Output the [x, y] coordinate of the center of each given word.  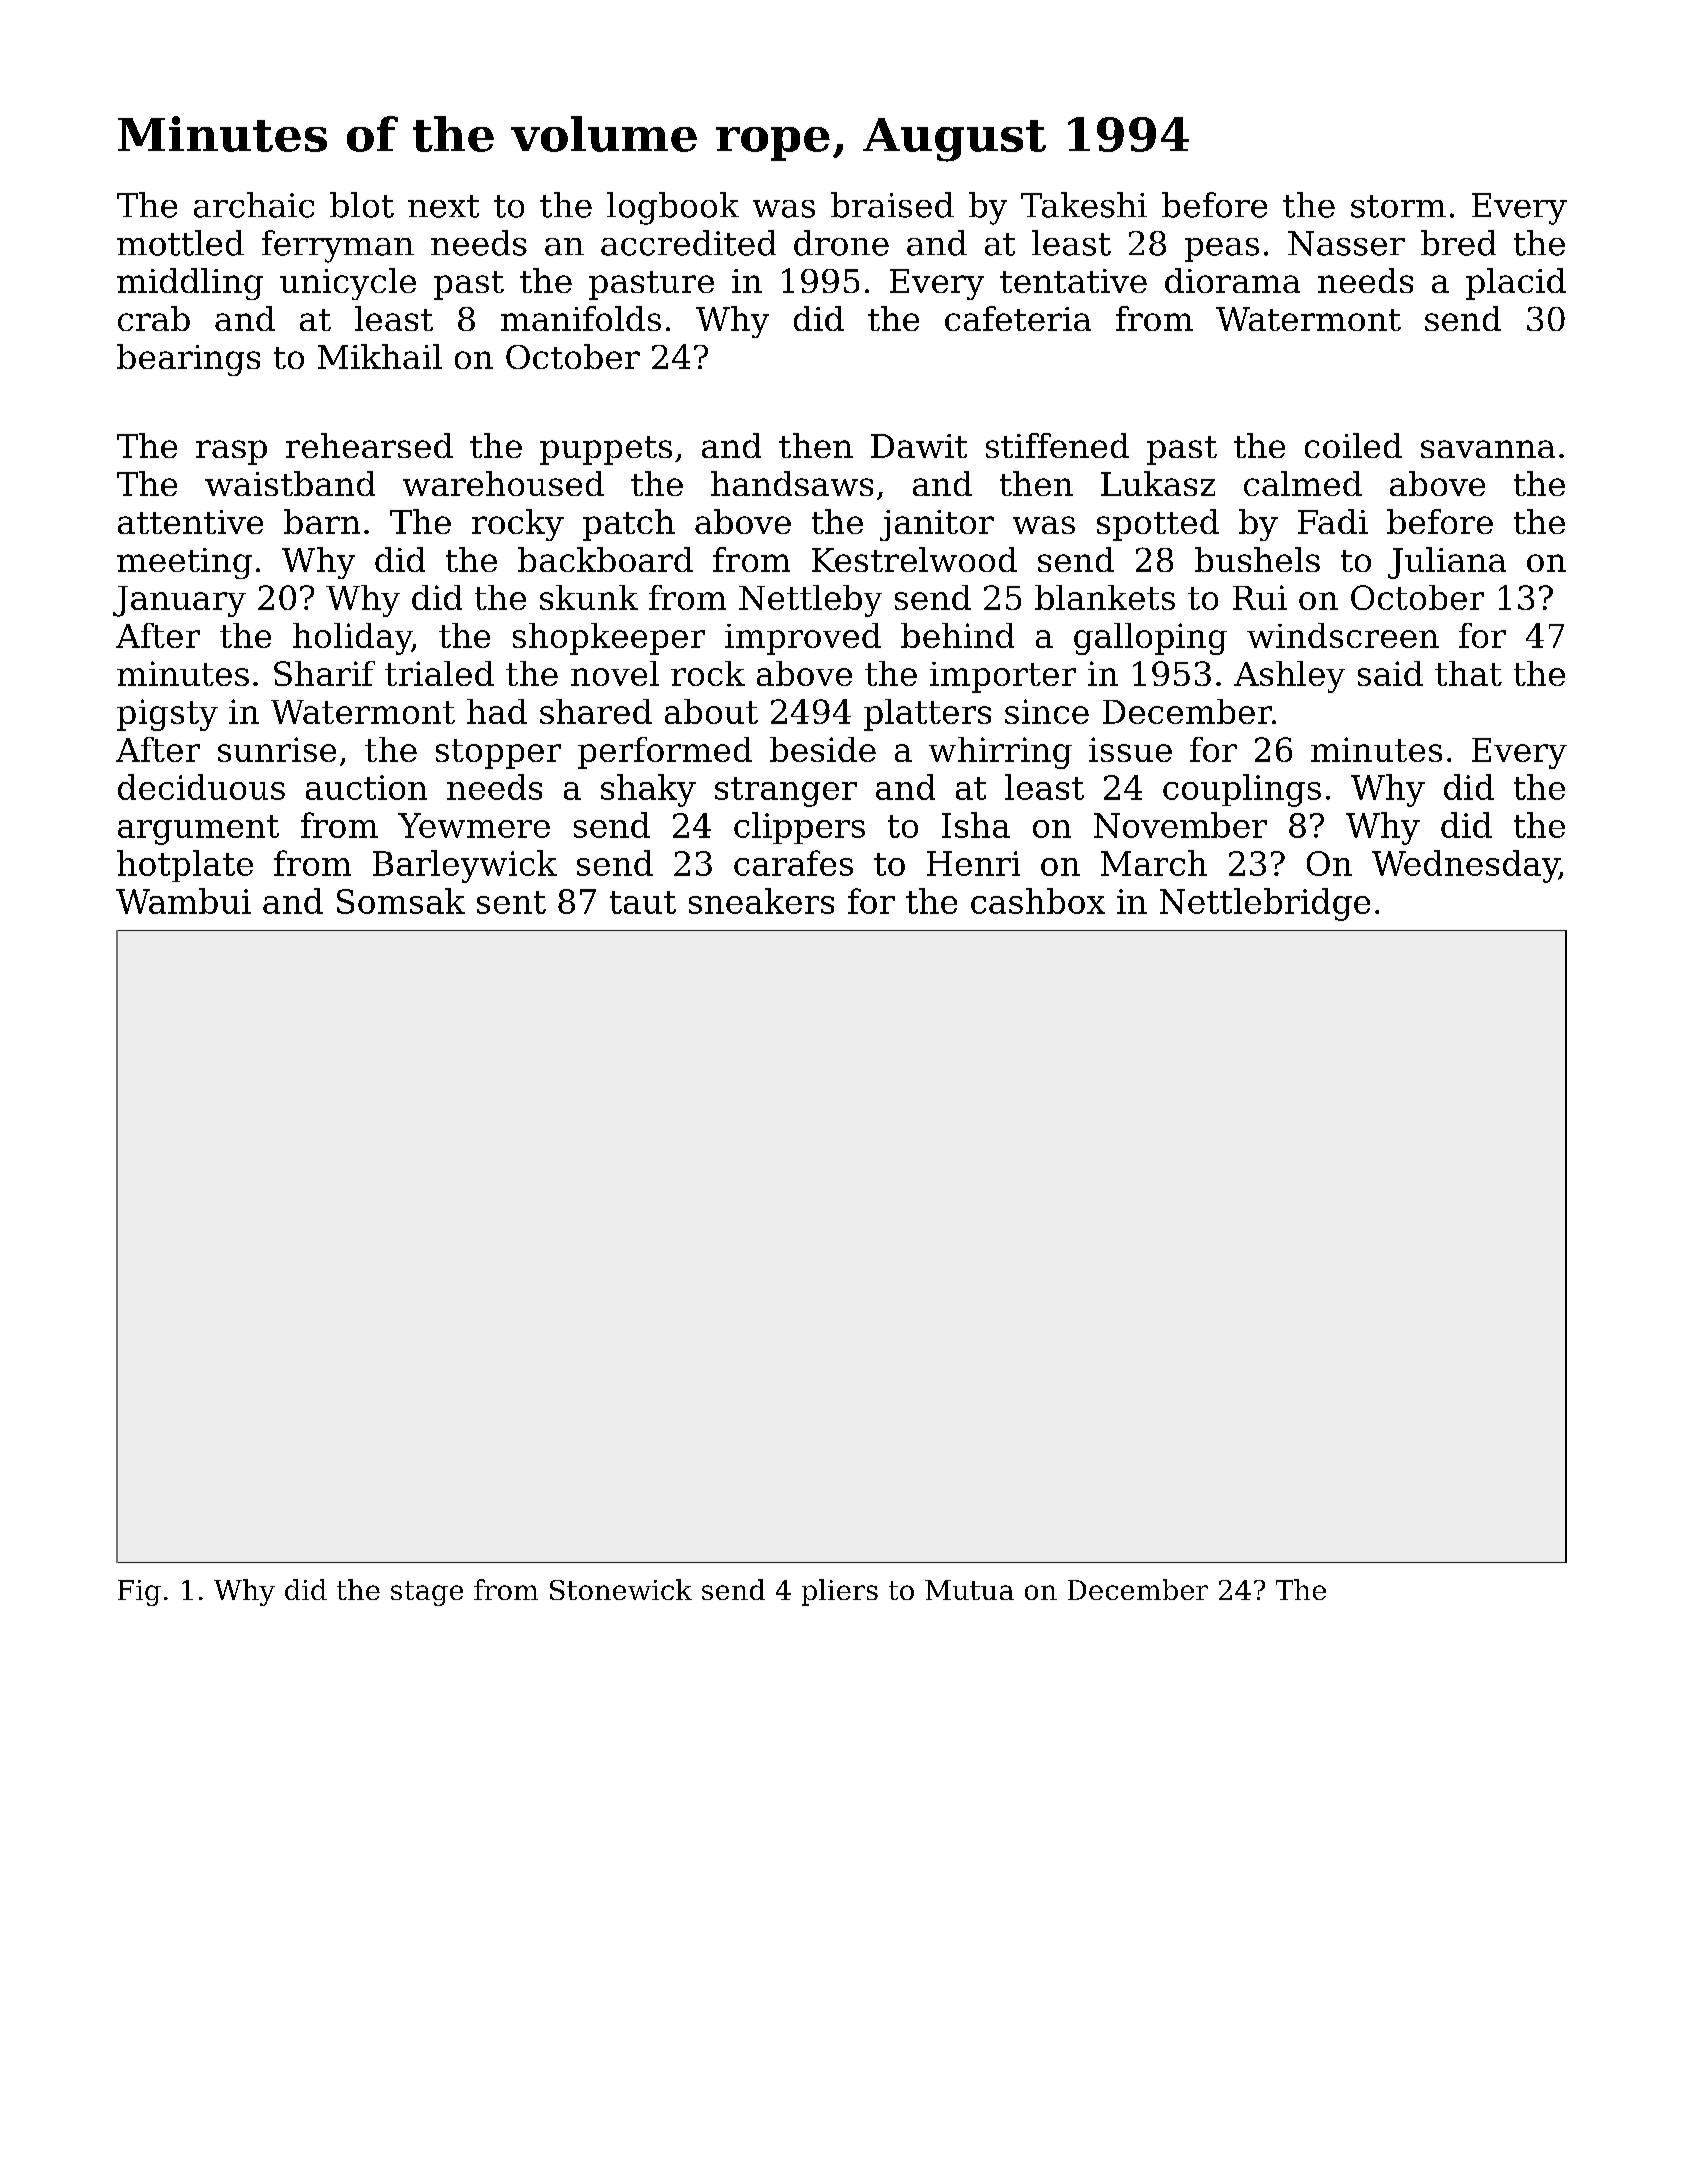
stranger [786, 792]
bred [1458, 243]
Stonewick [621, 1589]
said [1390, 673]
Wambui [183, 901]
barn [322, 521]
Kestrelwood [914, 559]
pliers [840, 1592]
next [443, 206]
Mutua [969, 1590]
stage [427, 1593]
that [1468, 673]
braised [892, 205]
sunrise [277, 749]
